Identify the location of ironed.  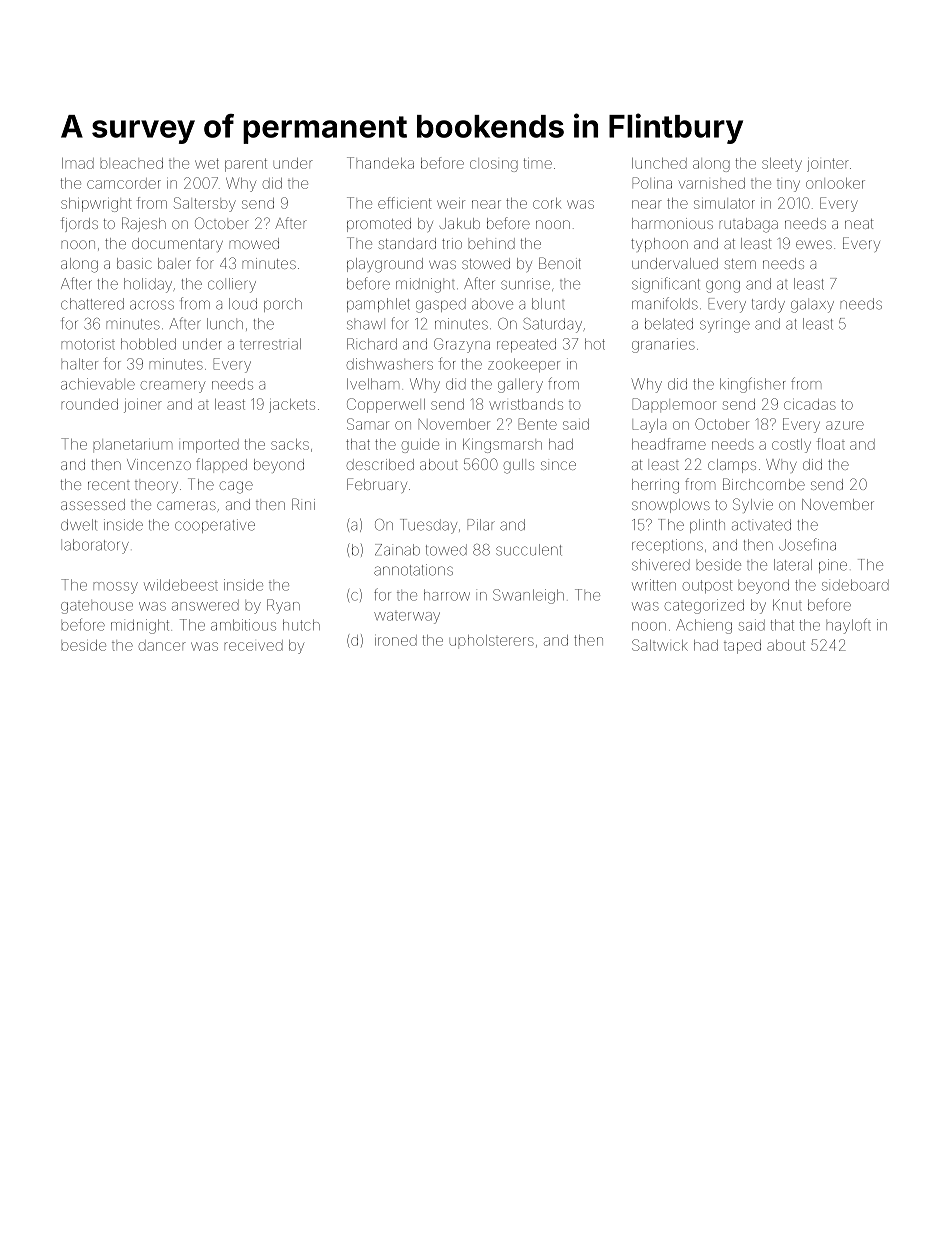
(396, 640).
